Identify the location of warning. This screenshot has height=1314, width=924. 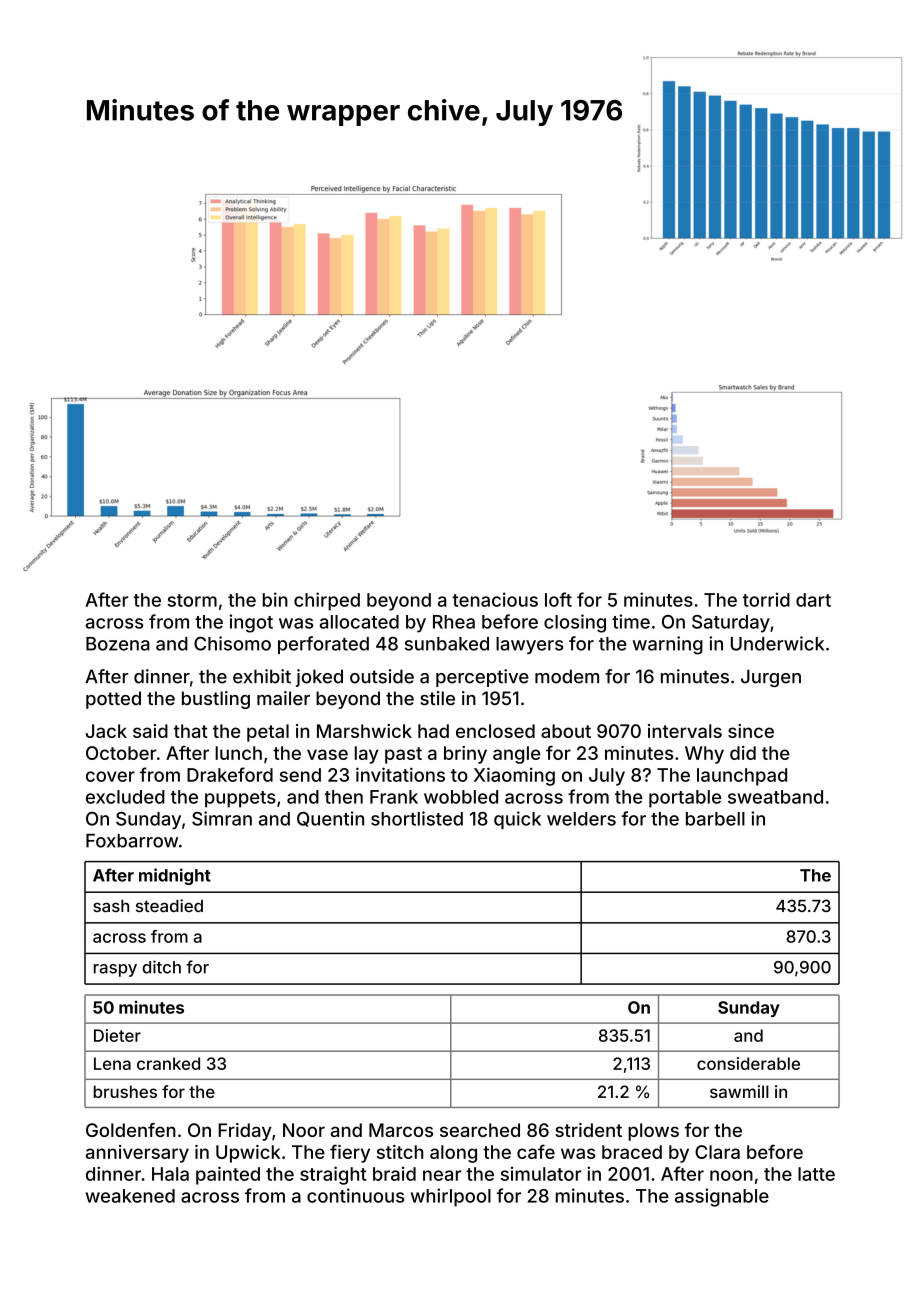
(668, 645).
